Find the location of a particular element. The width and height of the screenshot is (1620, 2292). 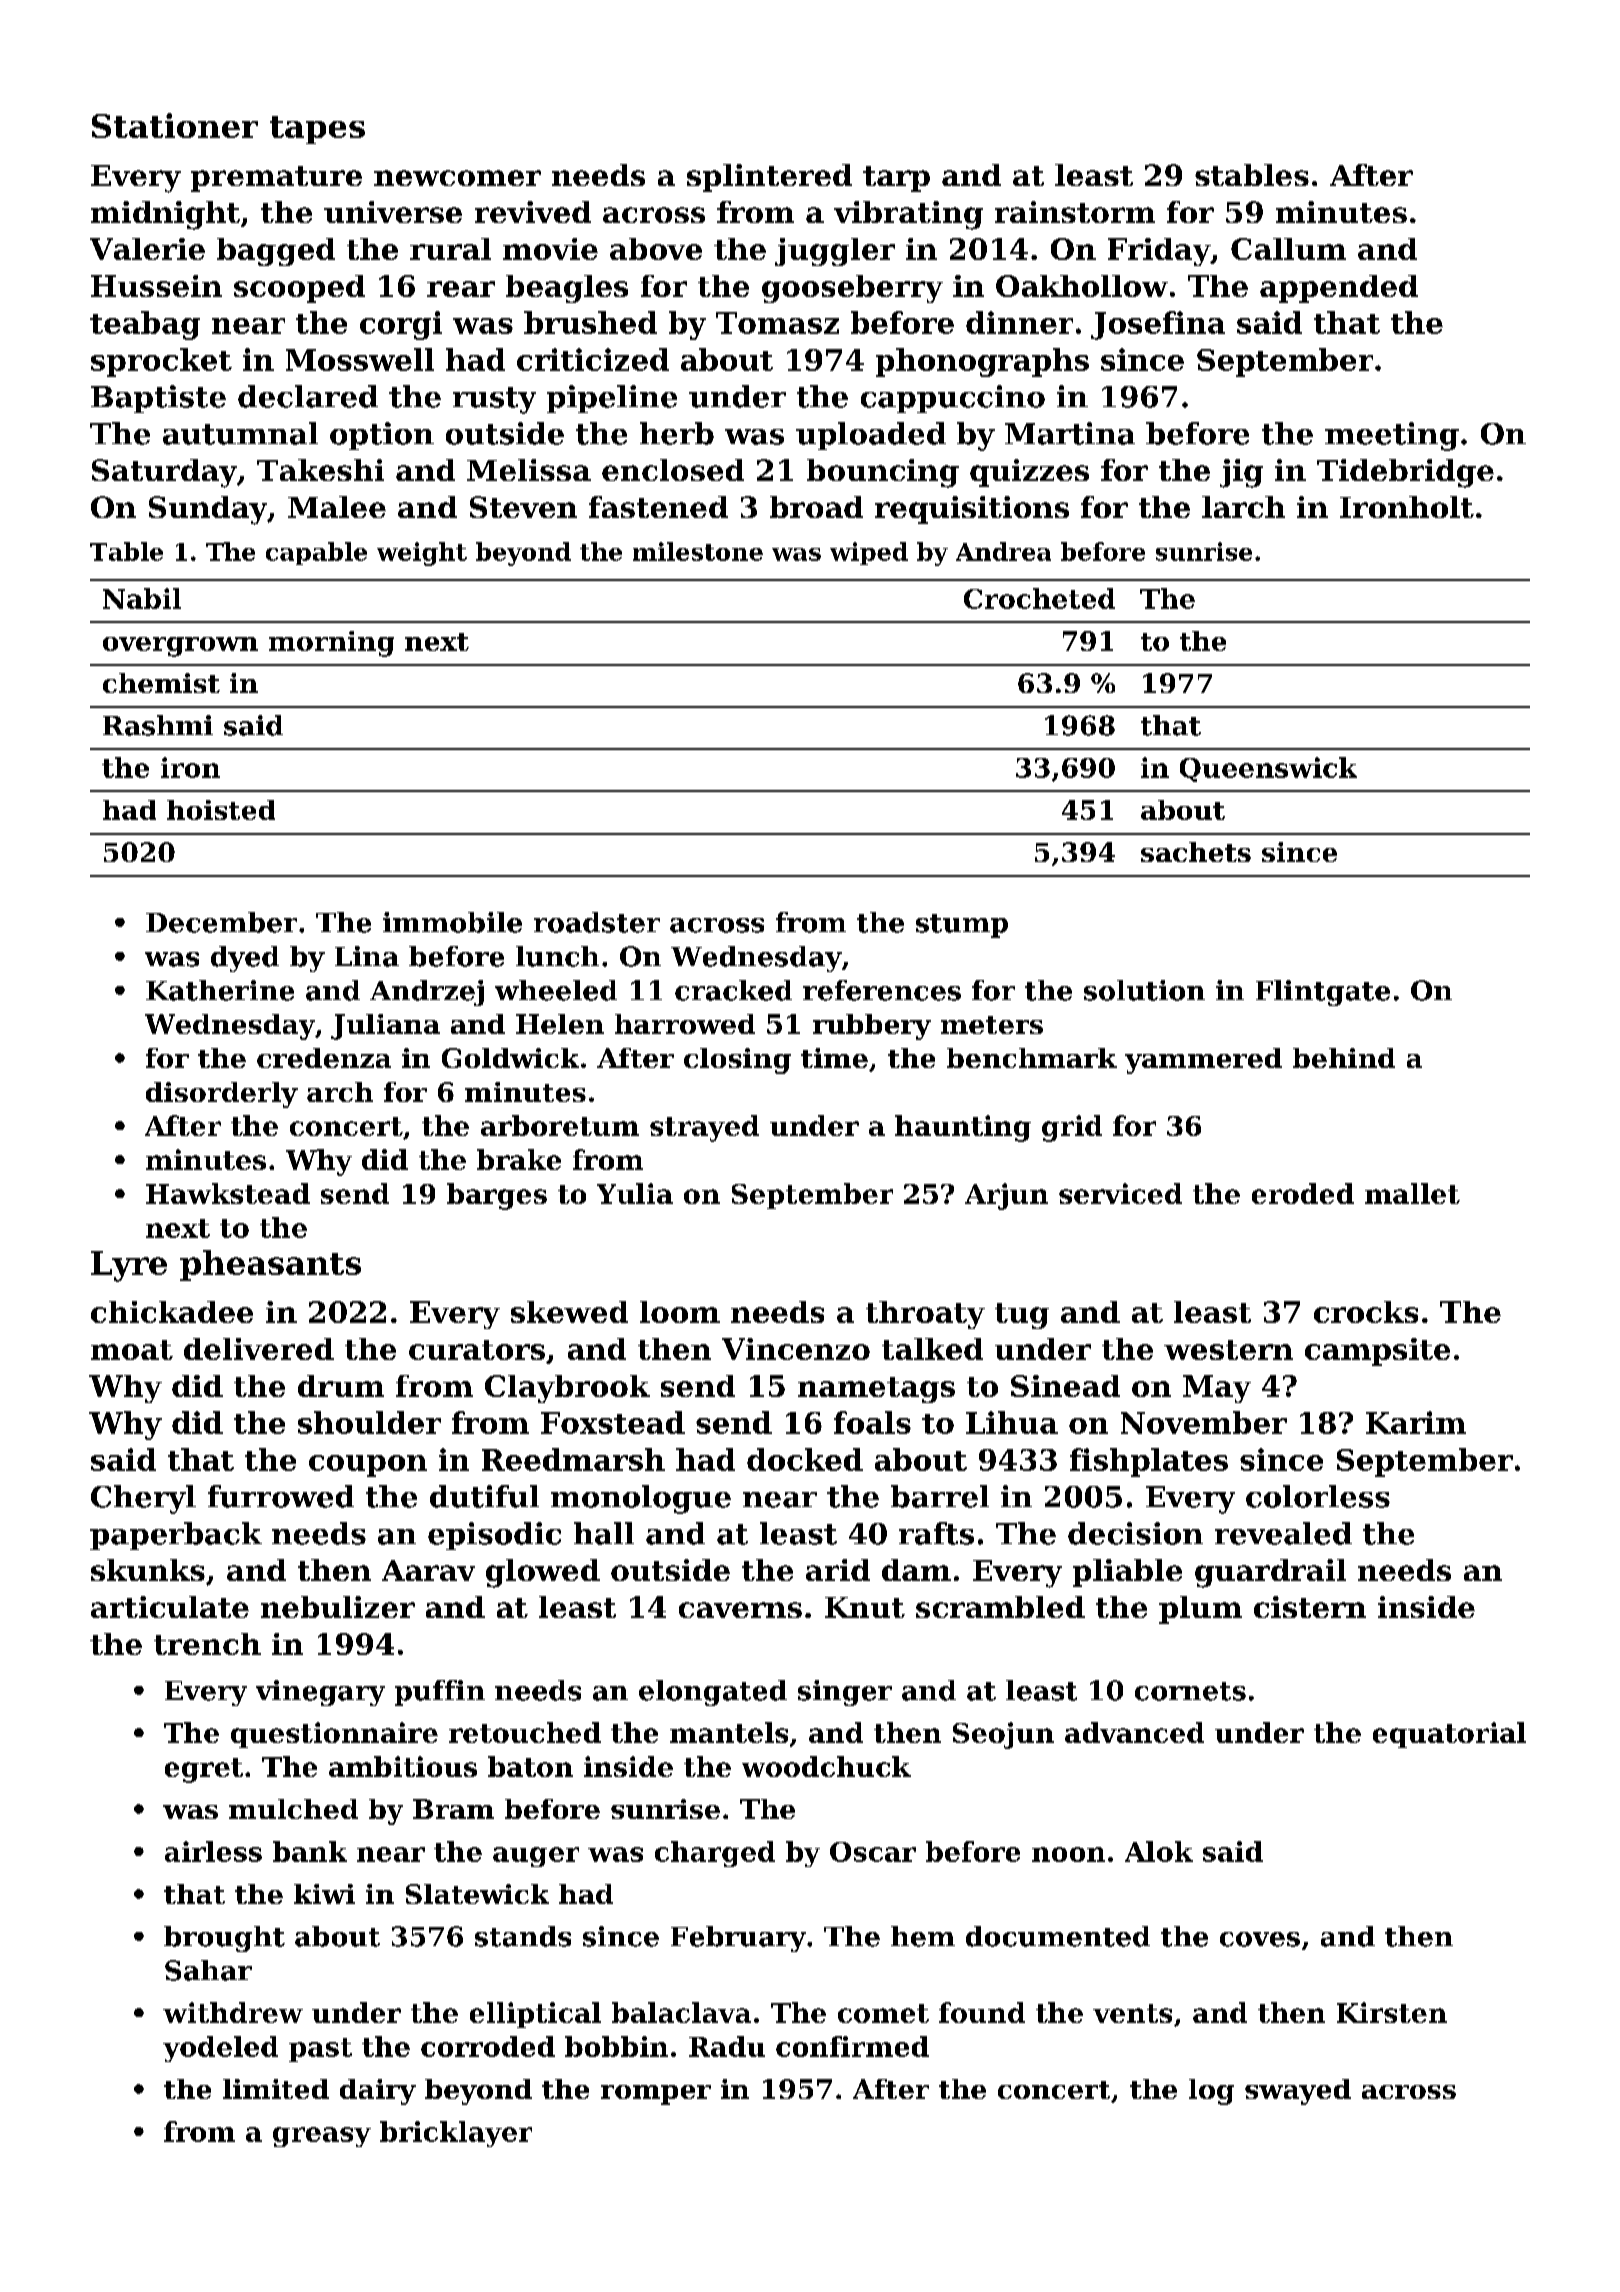

Queenswick is located at coordinates (1268, 769).
